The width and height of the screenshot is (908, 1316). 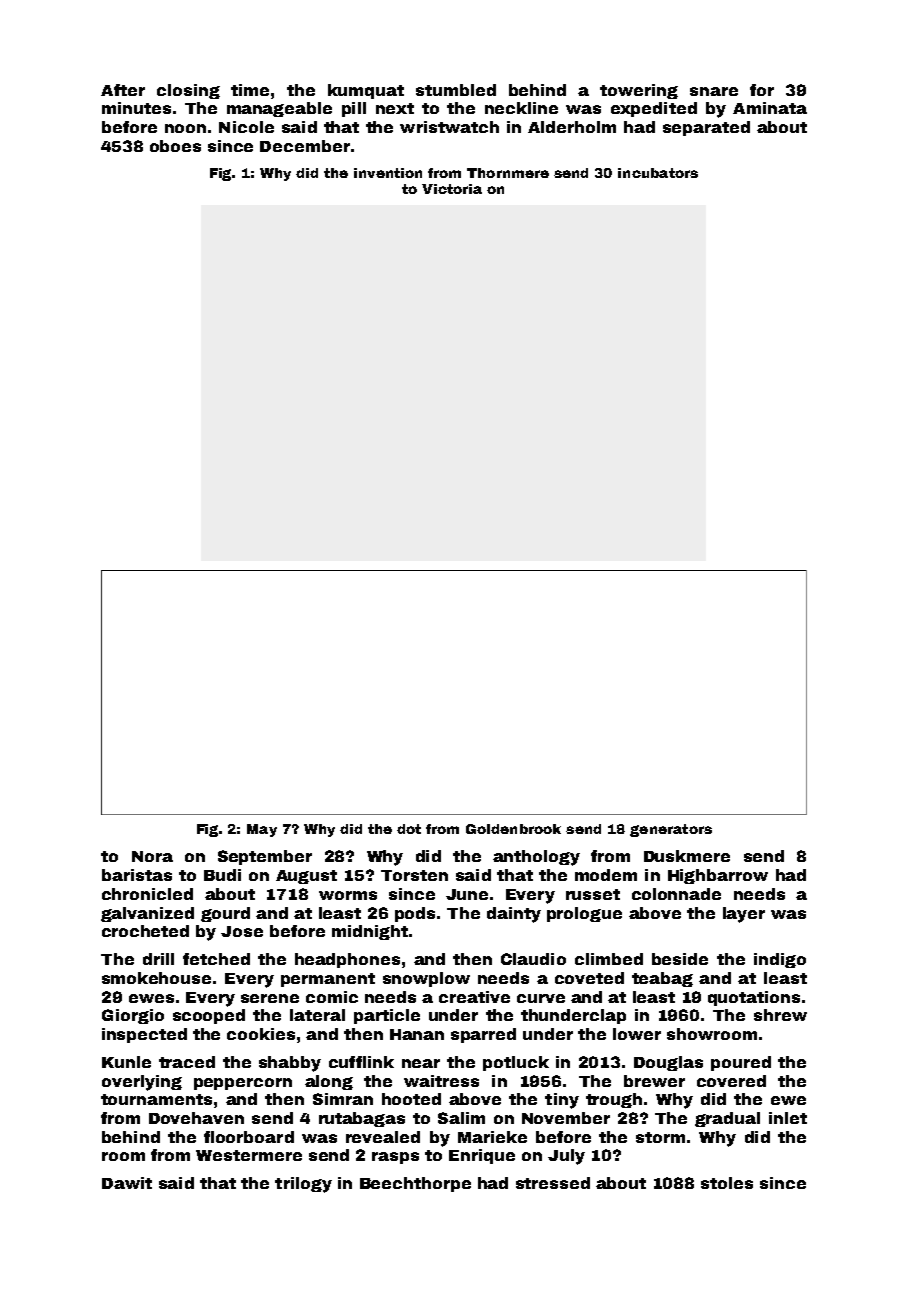 I want to click on closing, so click(x=188, y=91).
